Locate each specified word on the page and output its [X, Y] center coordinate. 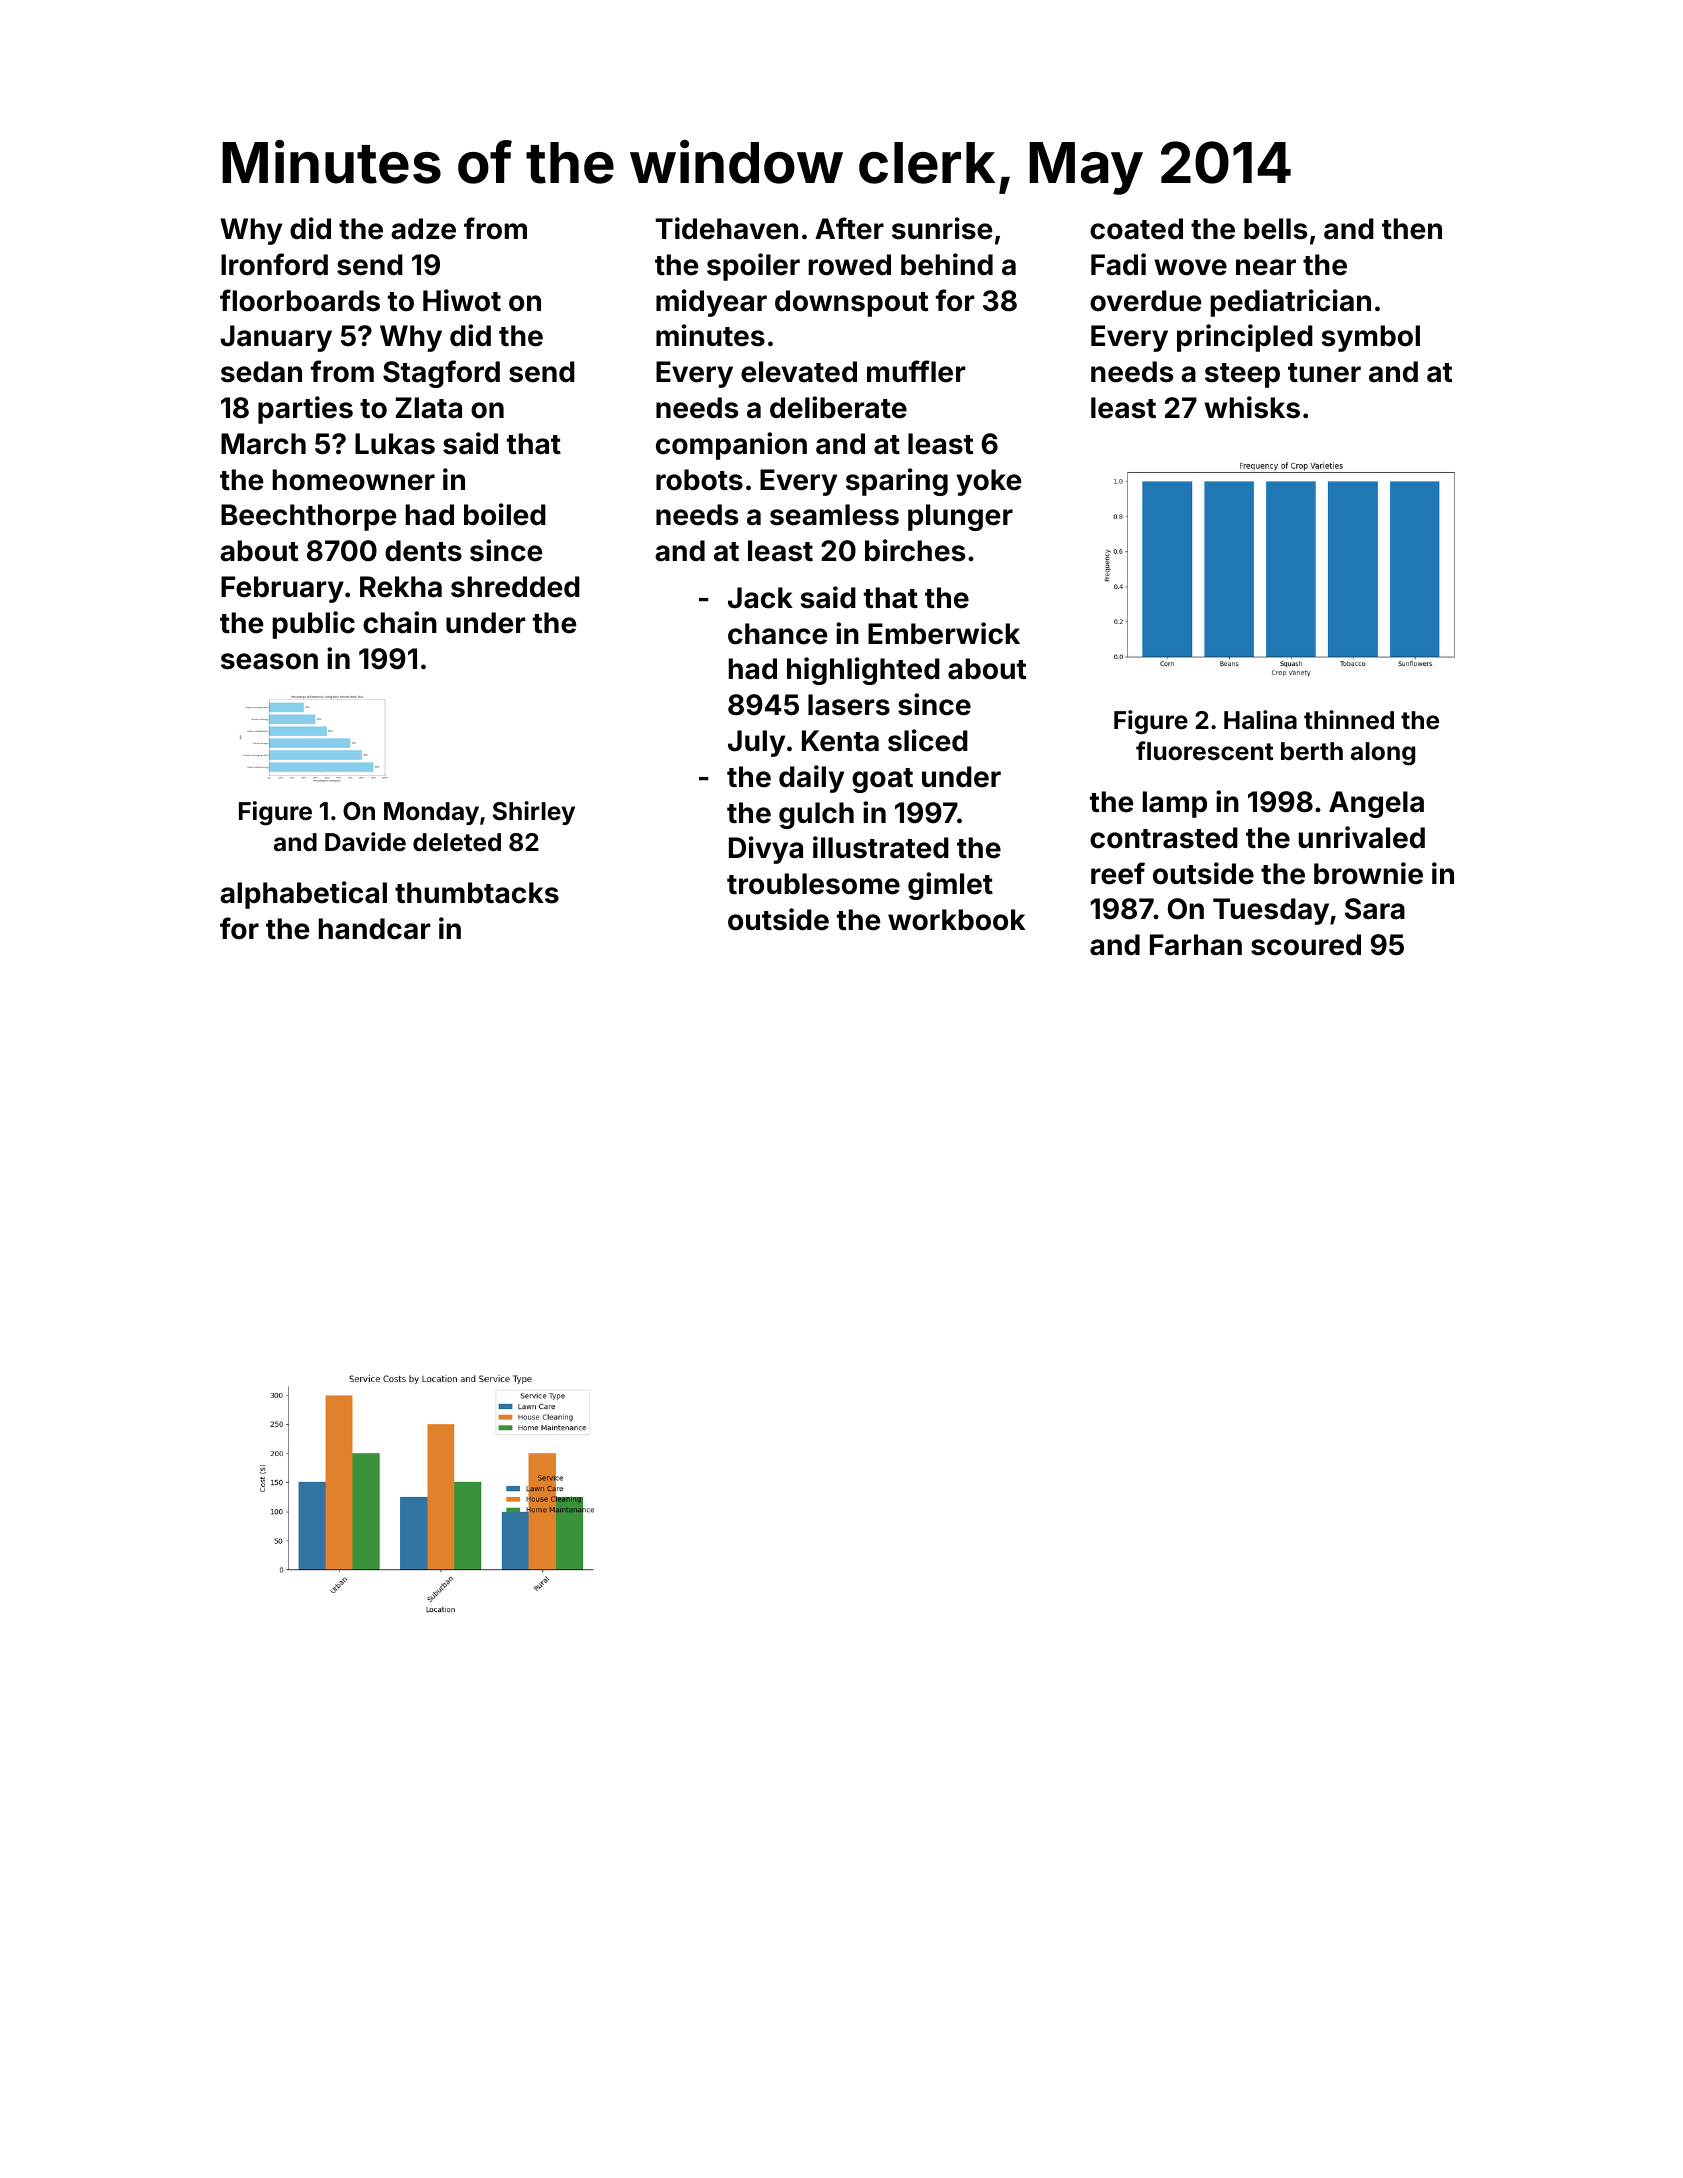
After [849, 228]
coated [1136, 229]
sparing [897, 482]
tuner [1324, 373]
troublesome [813, 884]
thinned [1349, 719]
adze [423, 229]
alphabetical [303, 895]
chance [777, 634]
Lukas [395, 444]
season [269, 661]
